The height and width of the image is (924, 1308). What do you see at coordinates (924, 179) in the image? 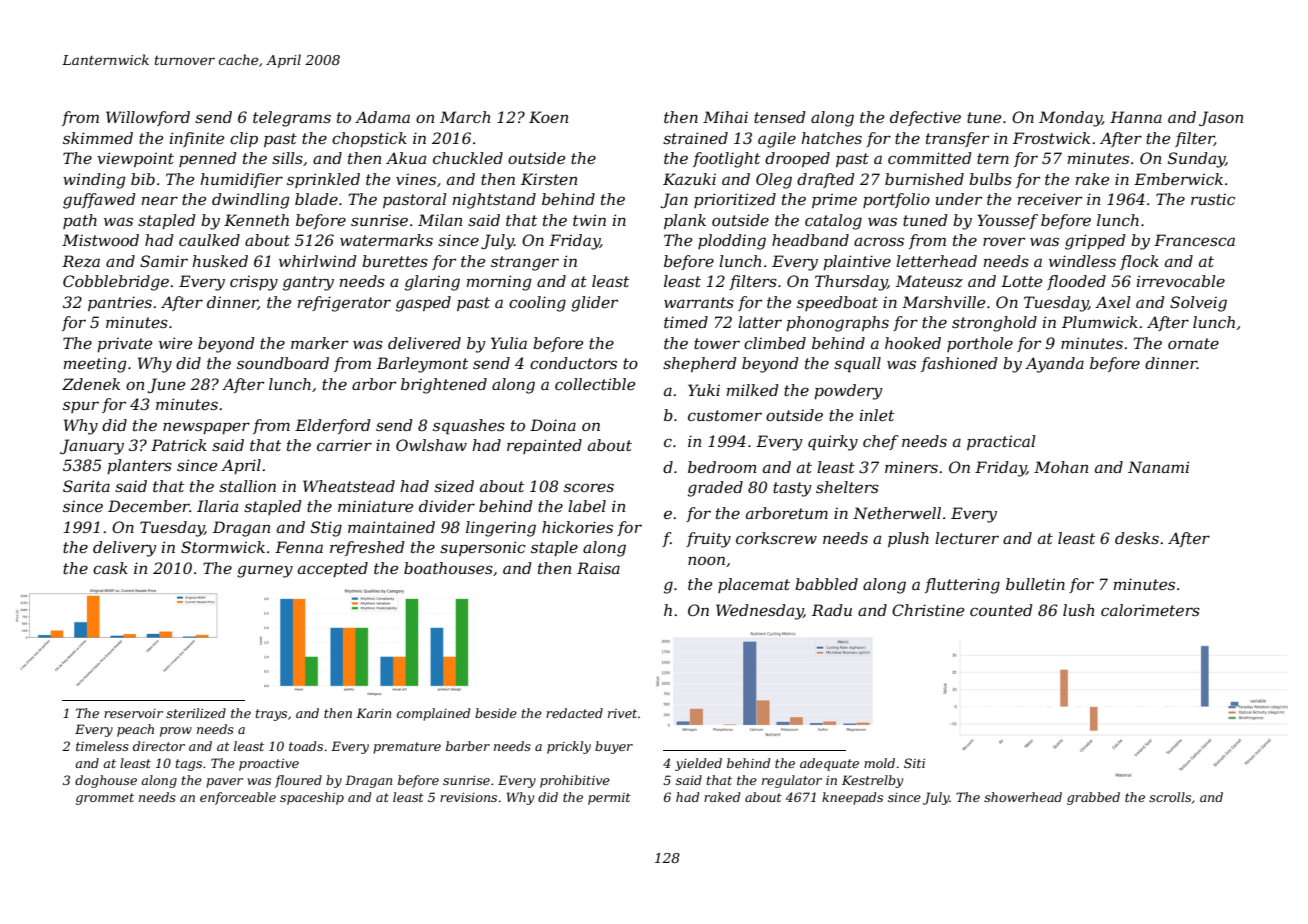
I see `burnished` at bounding box center [924, 179].
